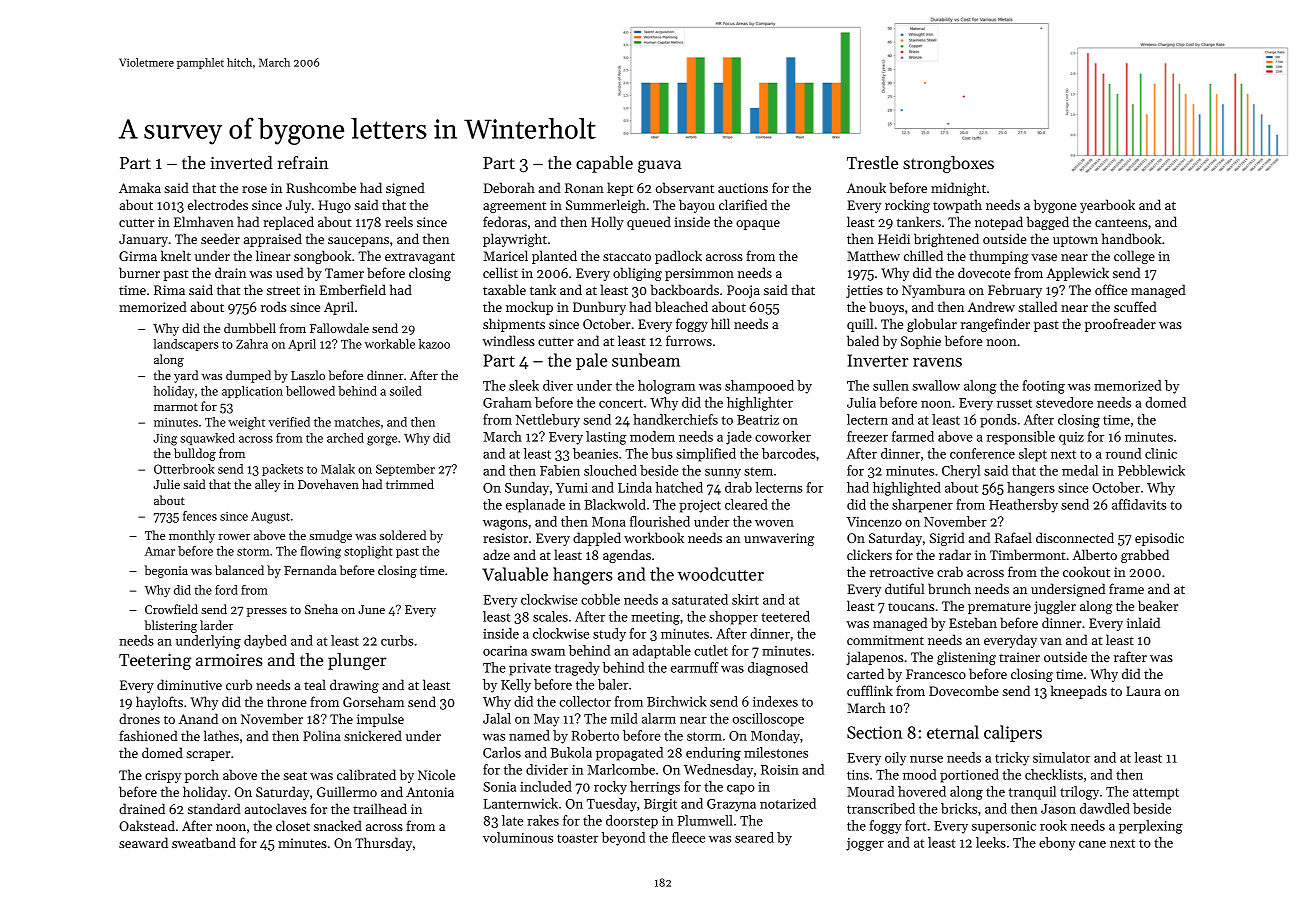  What do you see at coordinates (948, 164) in the screenshot?
I see `strongboxes` at bounding box center [948, 164].
